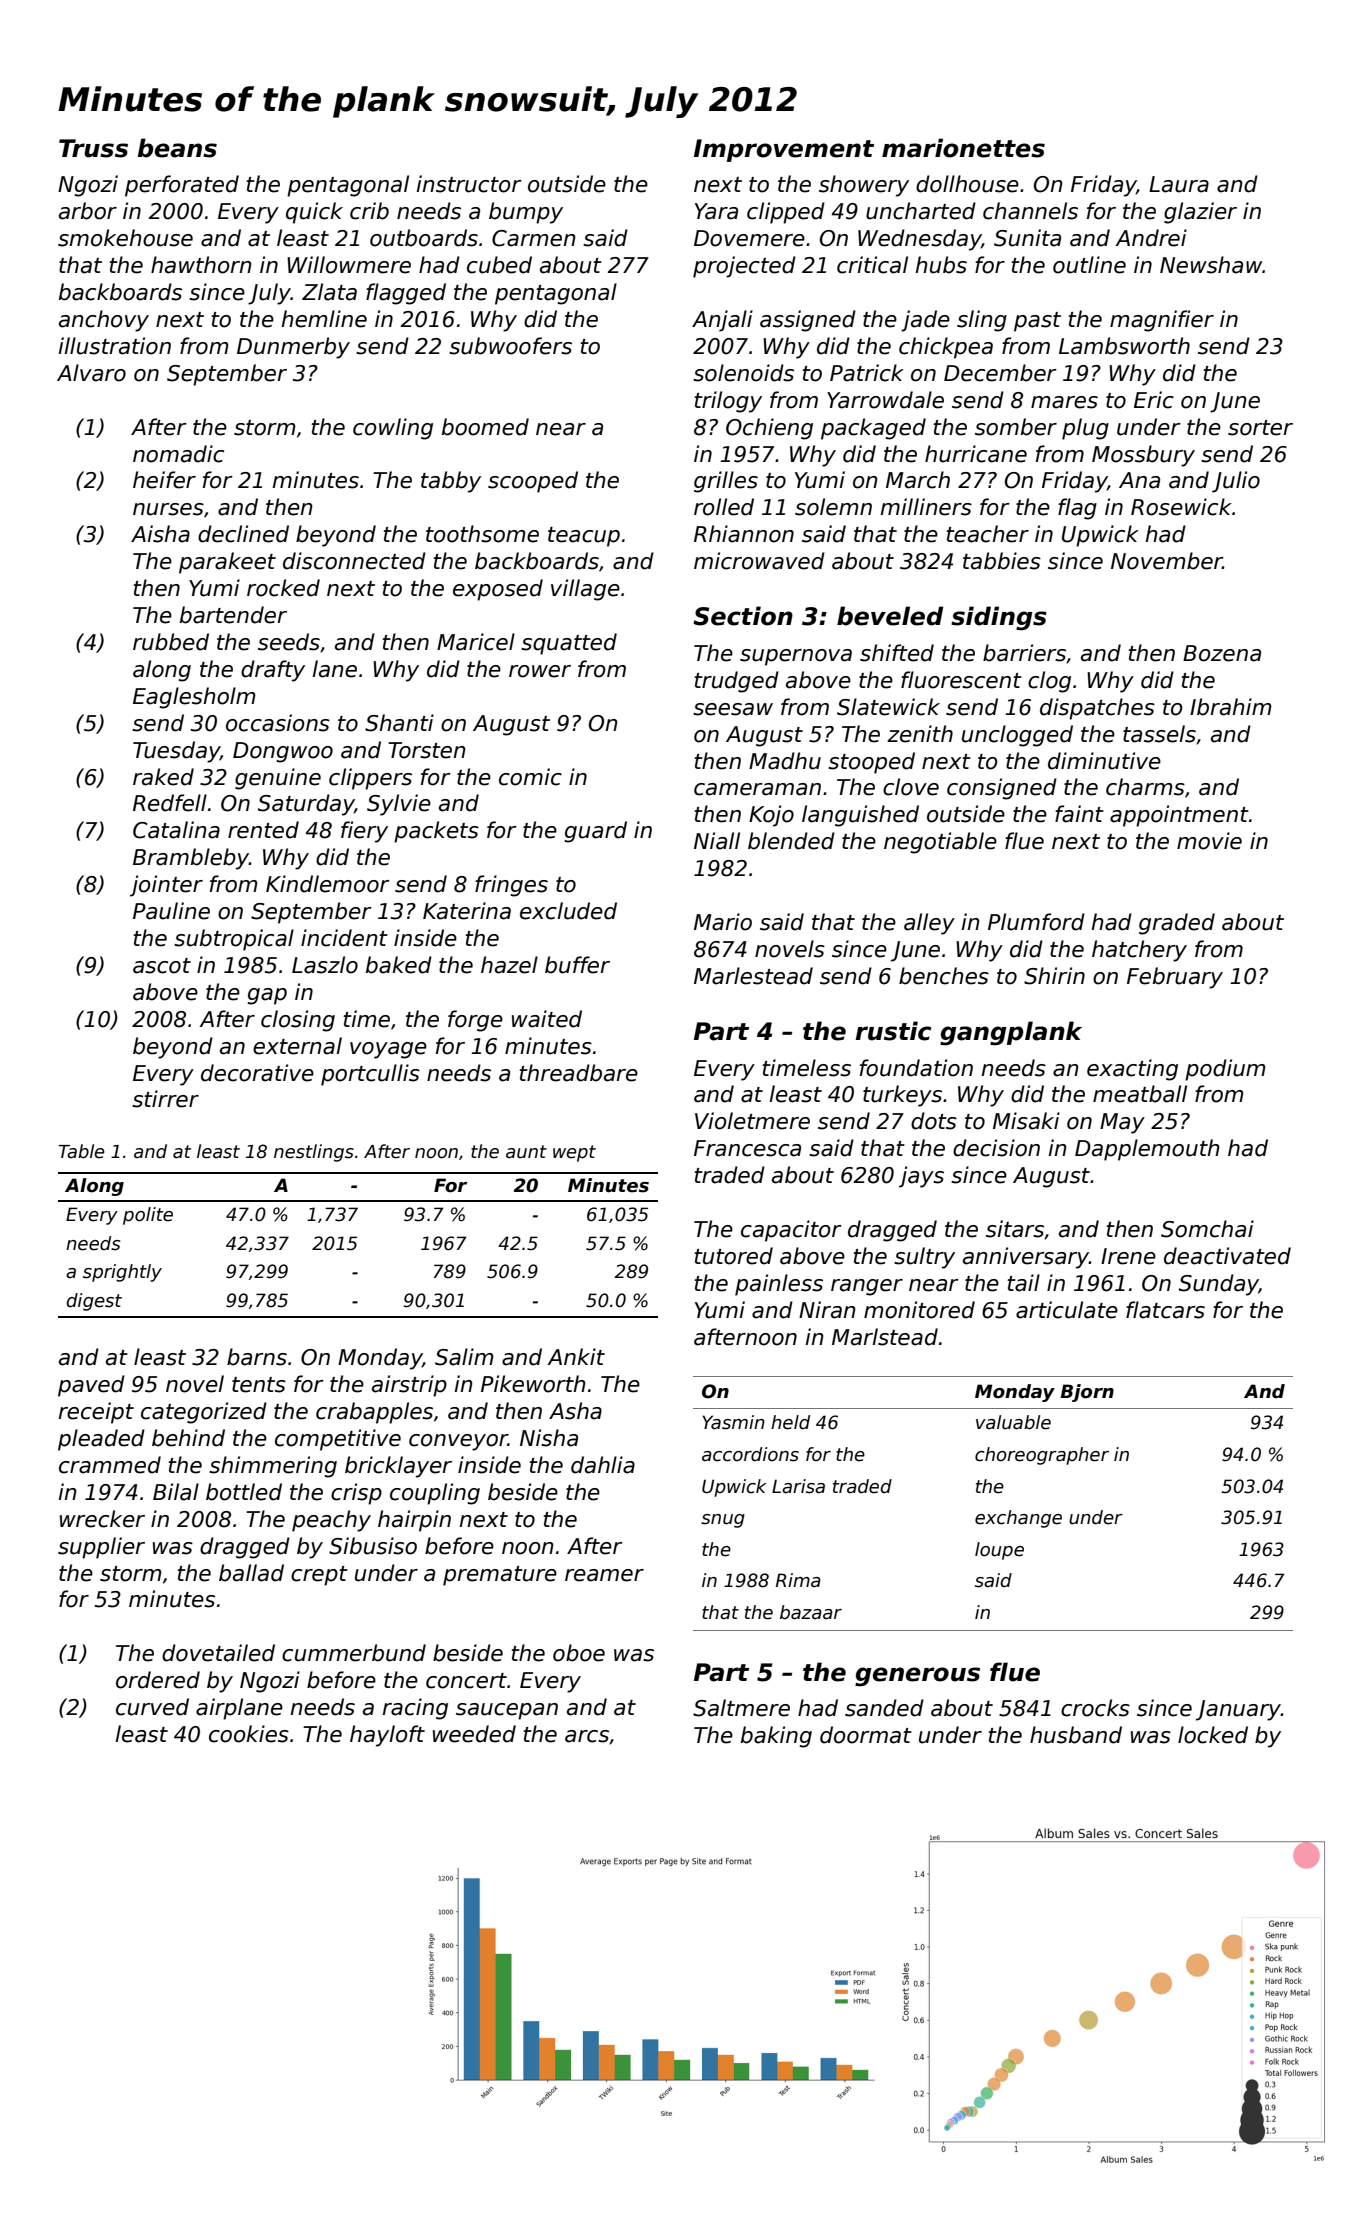  Describe the element at coordinates (547, 1019) in the screenshot. I see `waited` at that location.
